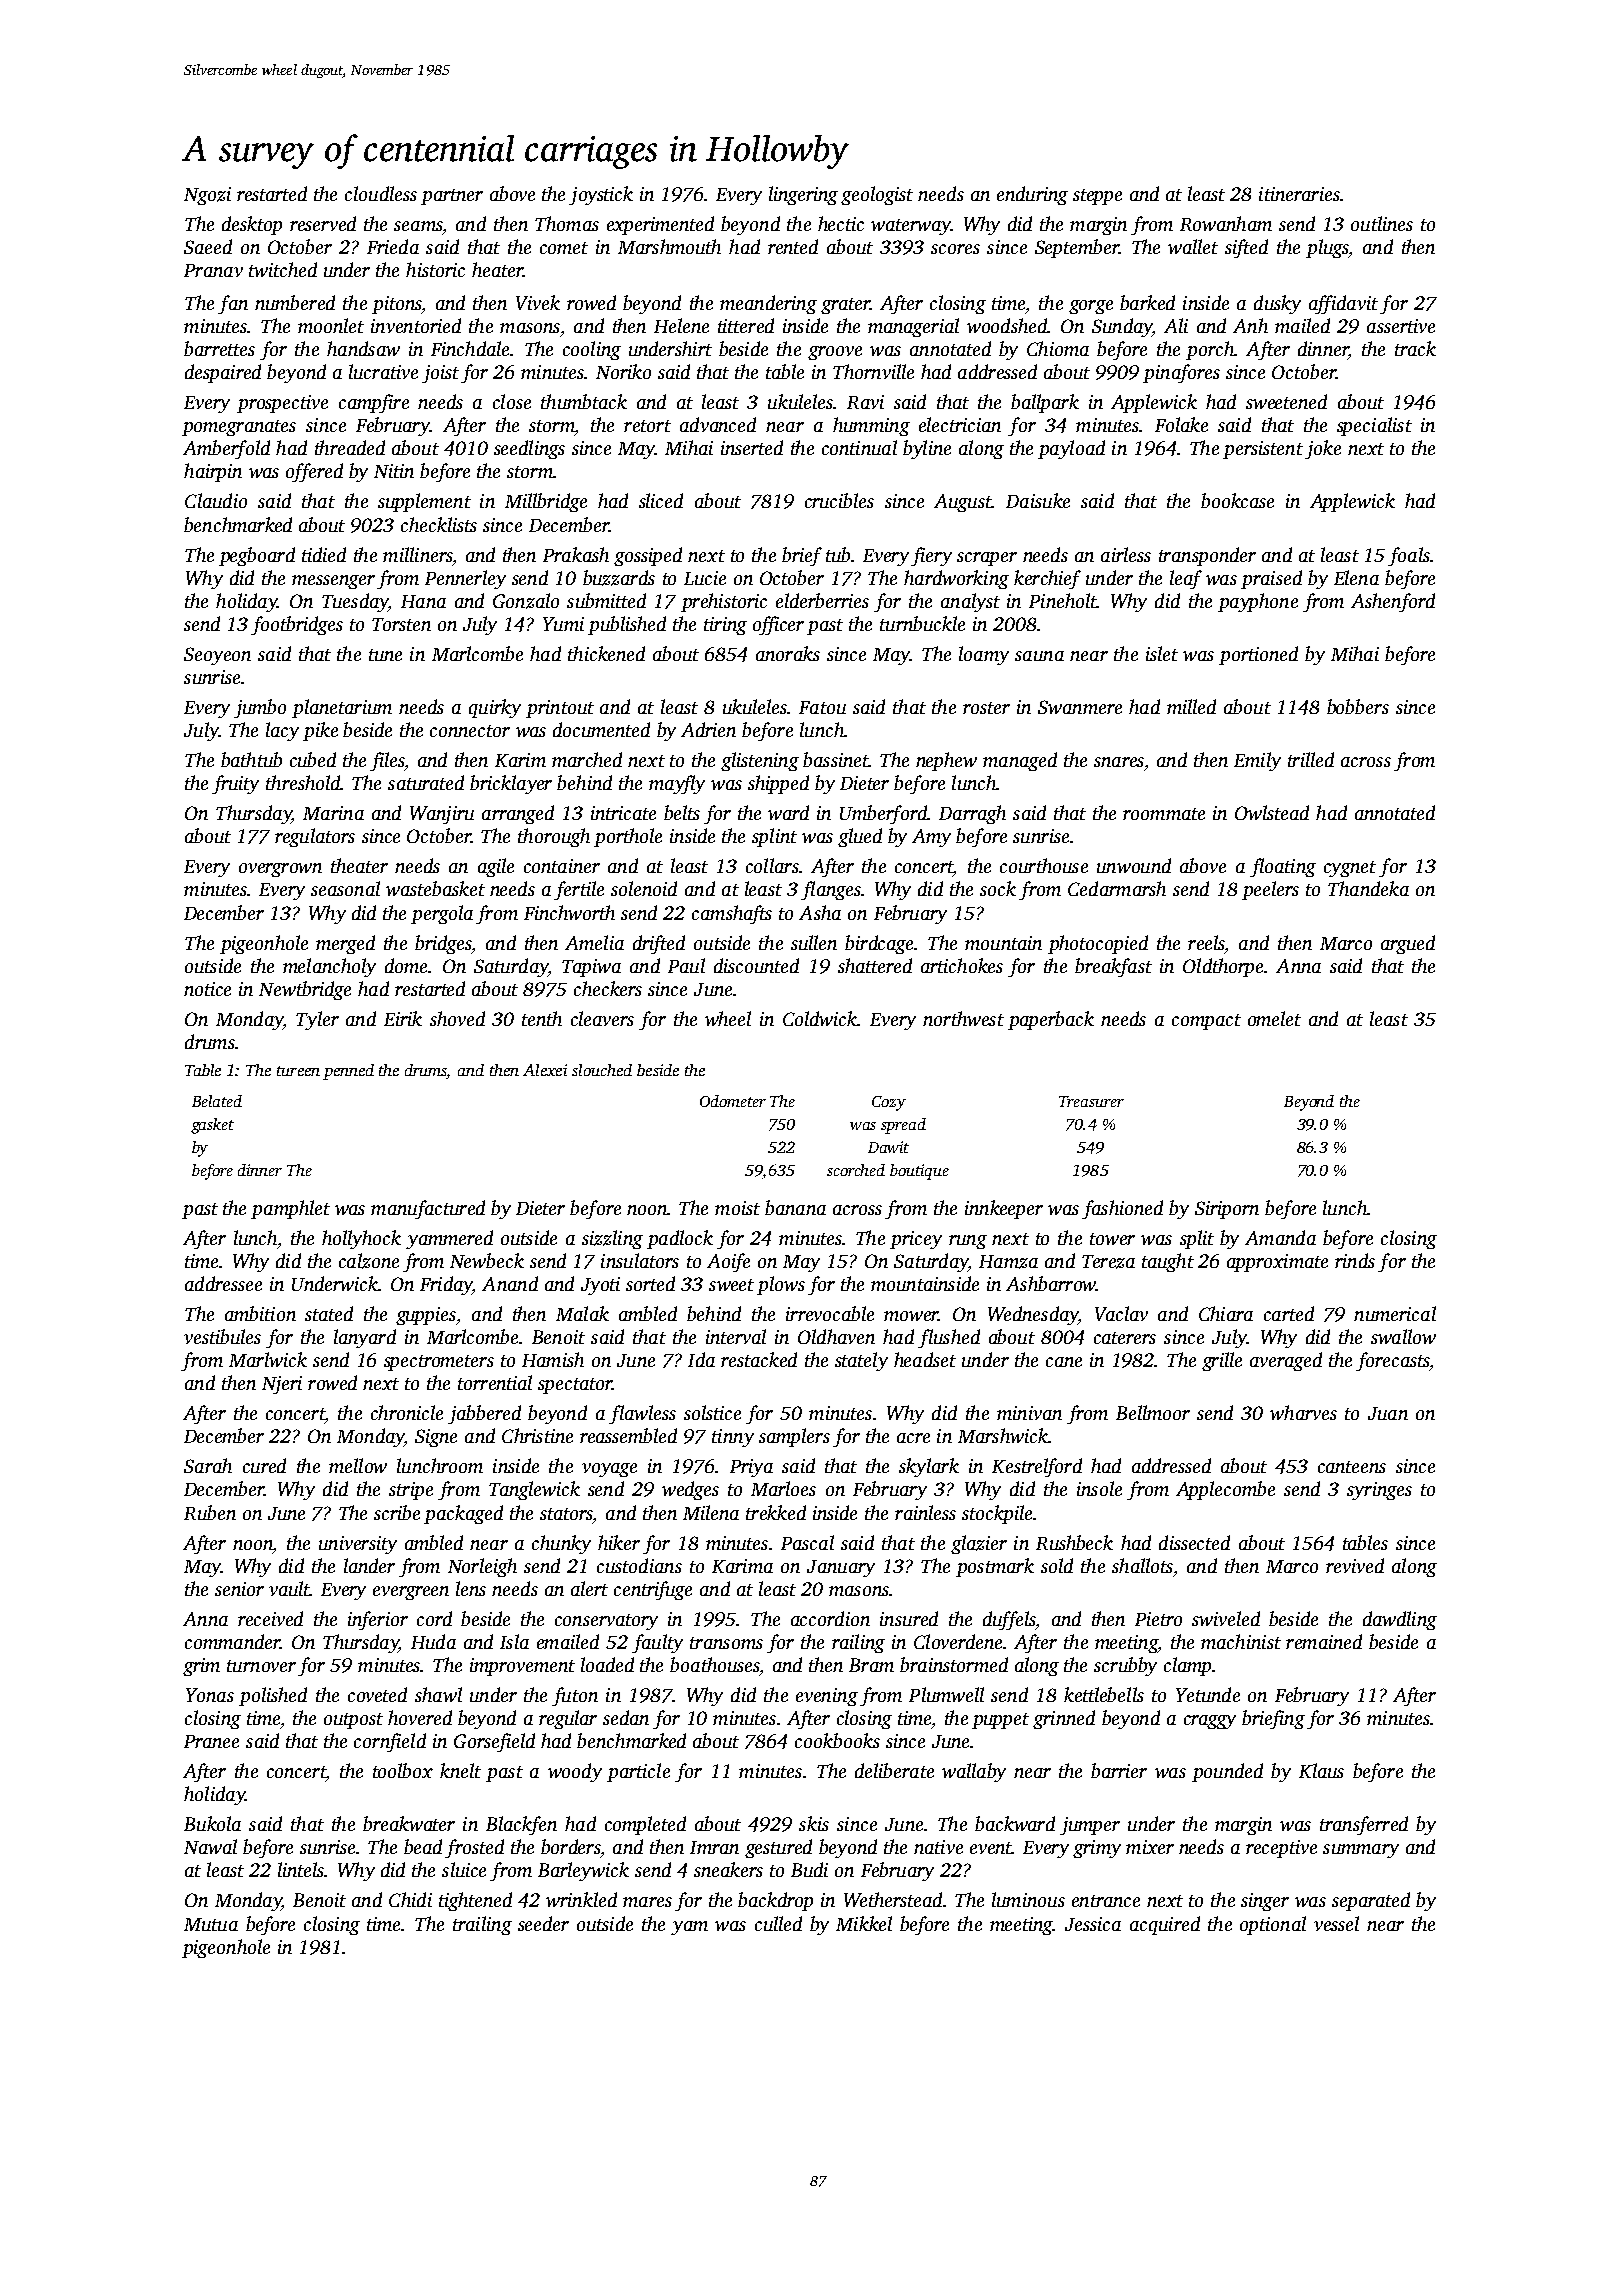 This image has width=1620, height=2292. What do you see at coordinates (841, 223) in the image?
I see `hectic` at bounding box center [841, 223].
